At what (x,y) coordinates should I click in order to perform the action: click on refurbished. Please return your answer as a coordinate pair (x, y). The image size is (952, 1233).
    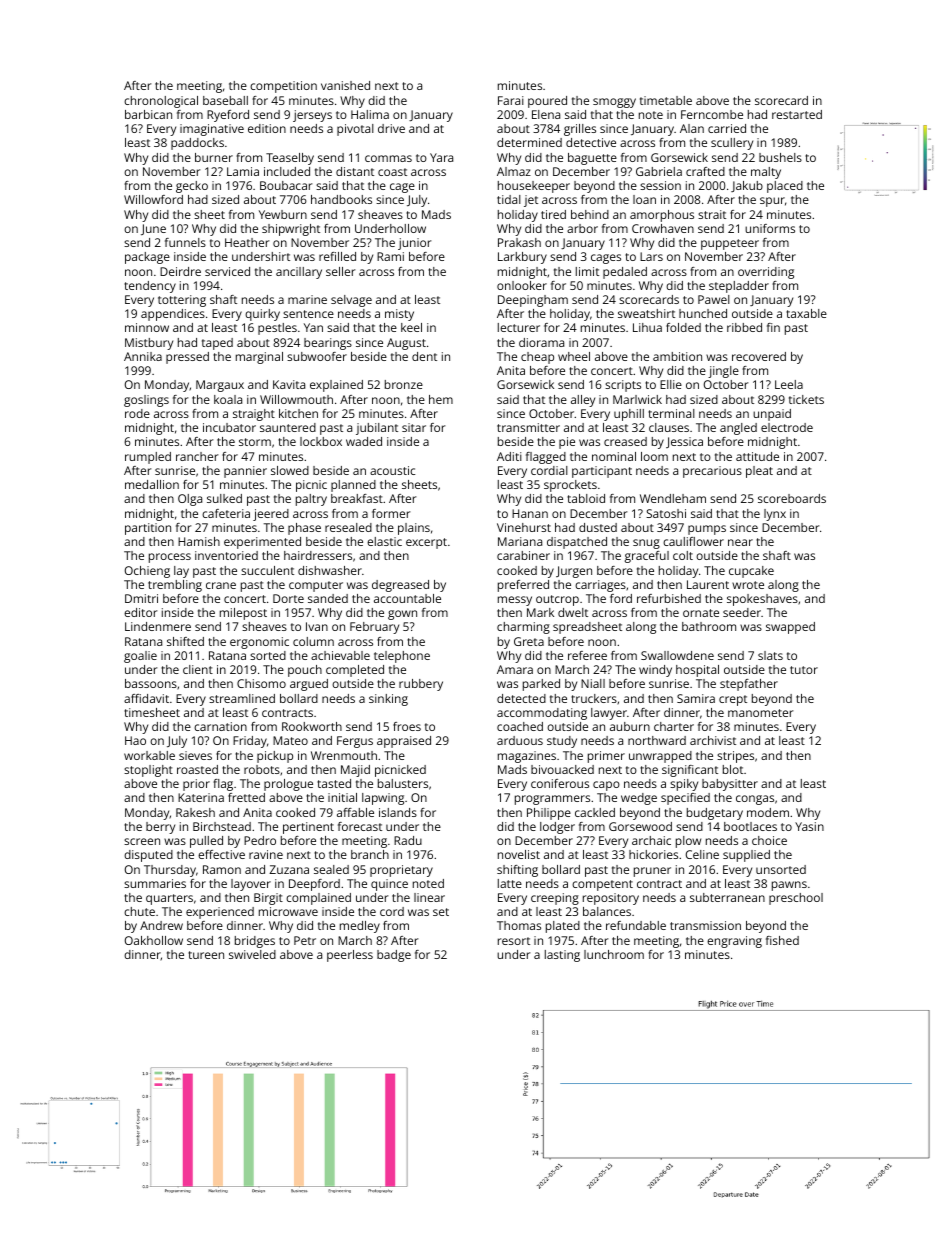
    Looking at the image, I should click on (669, 598).
